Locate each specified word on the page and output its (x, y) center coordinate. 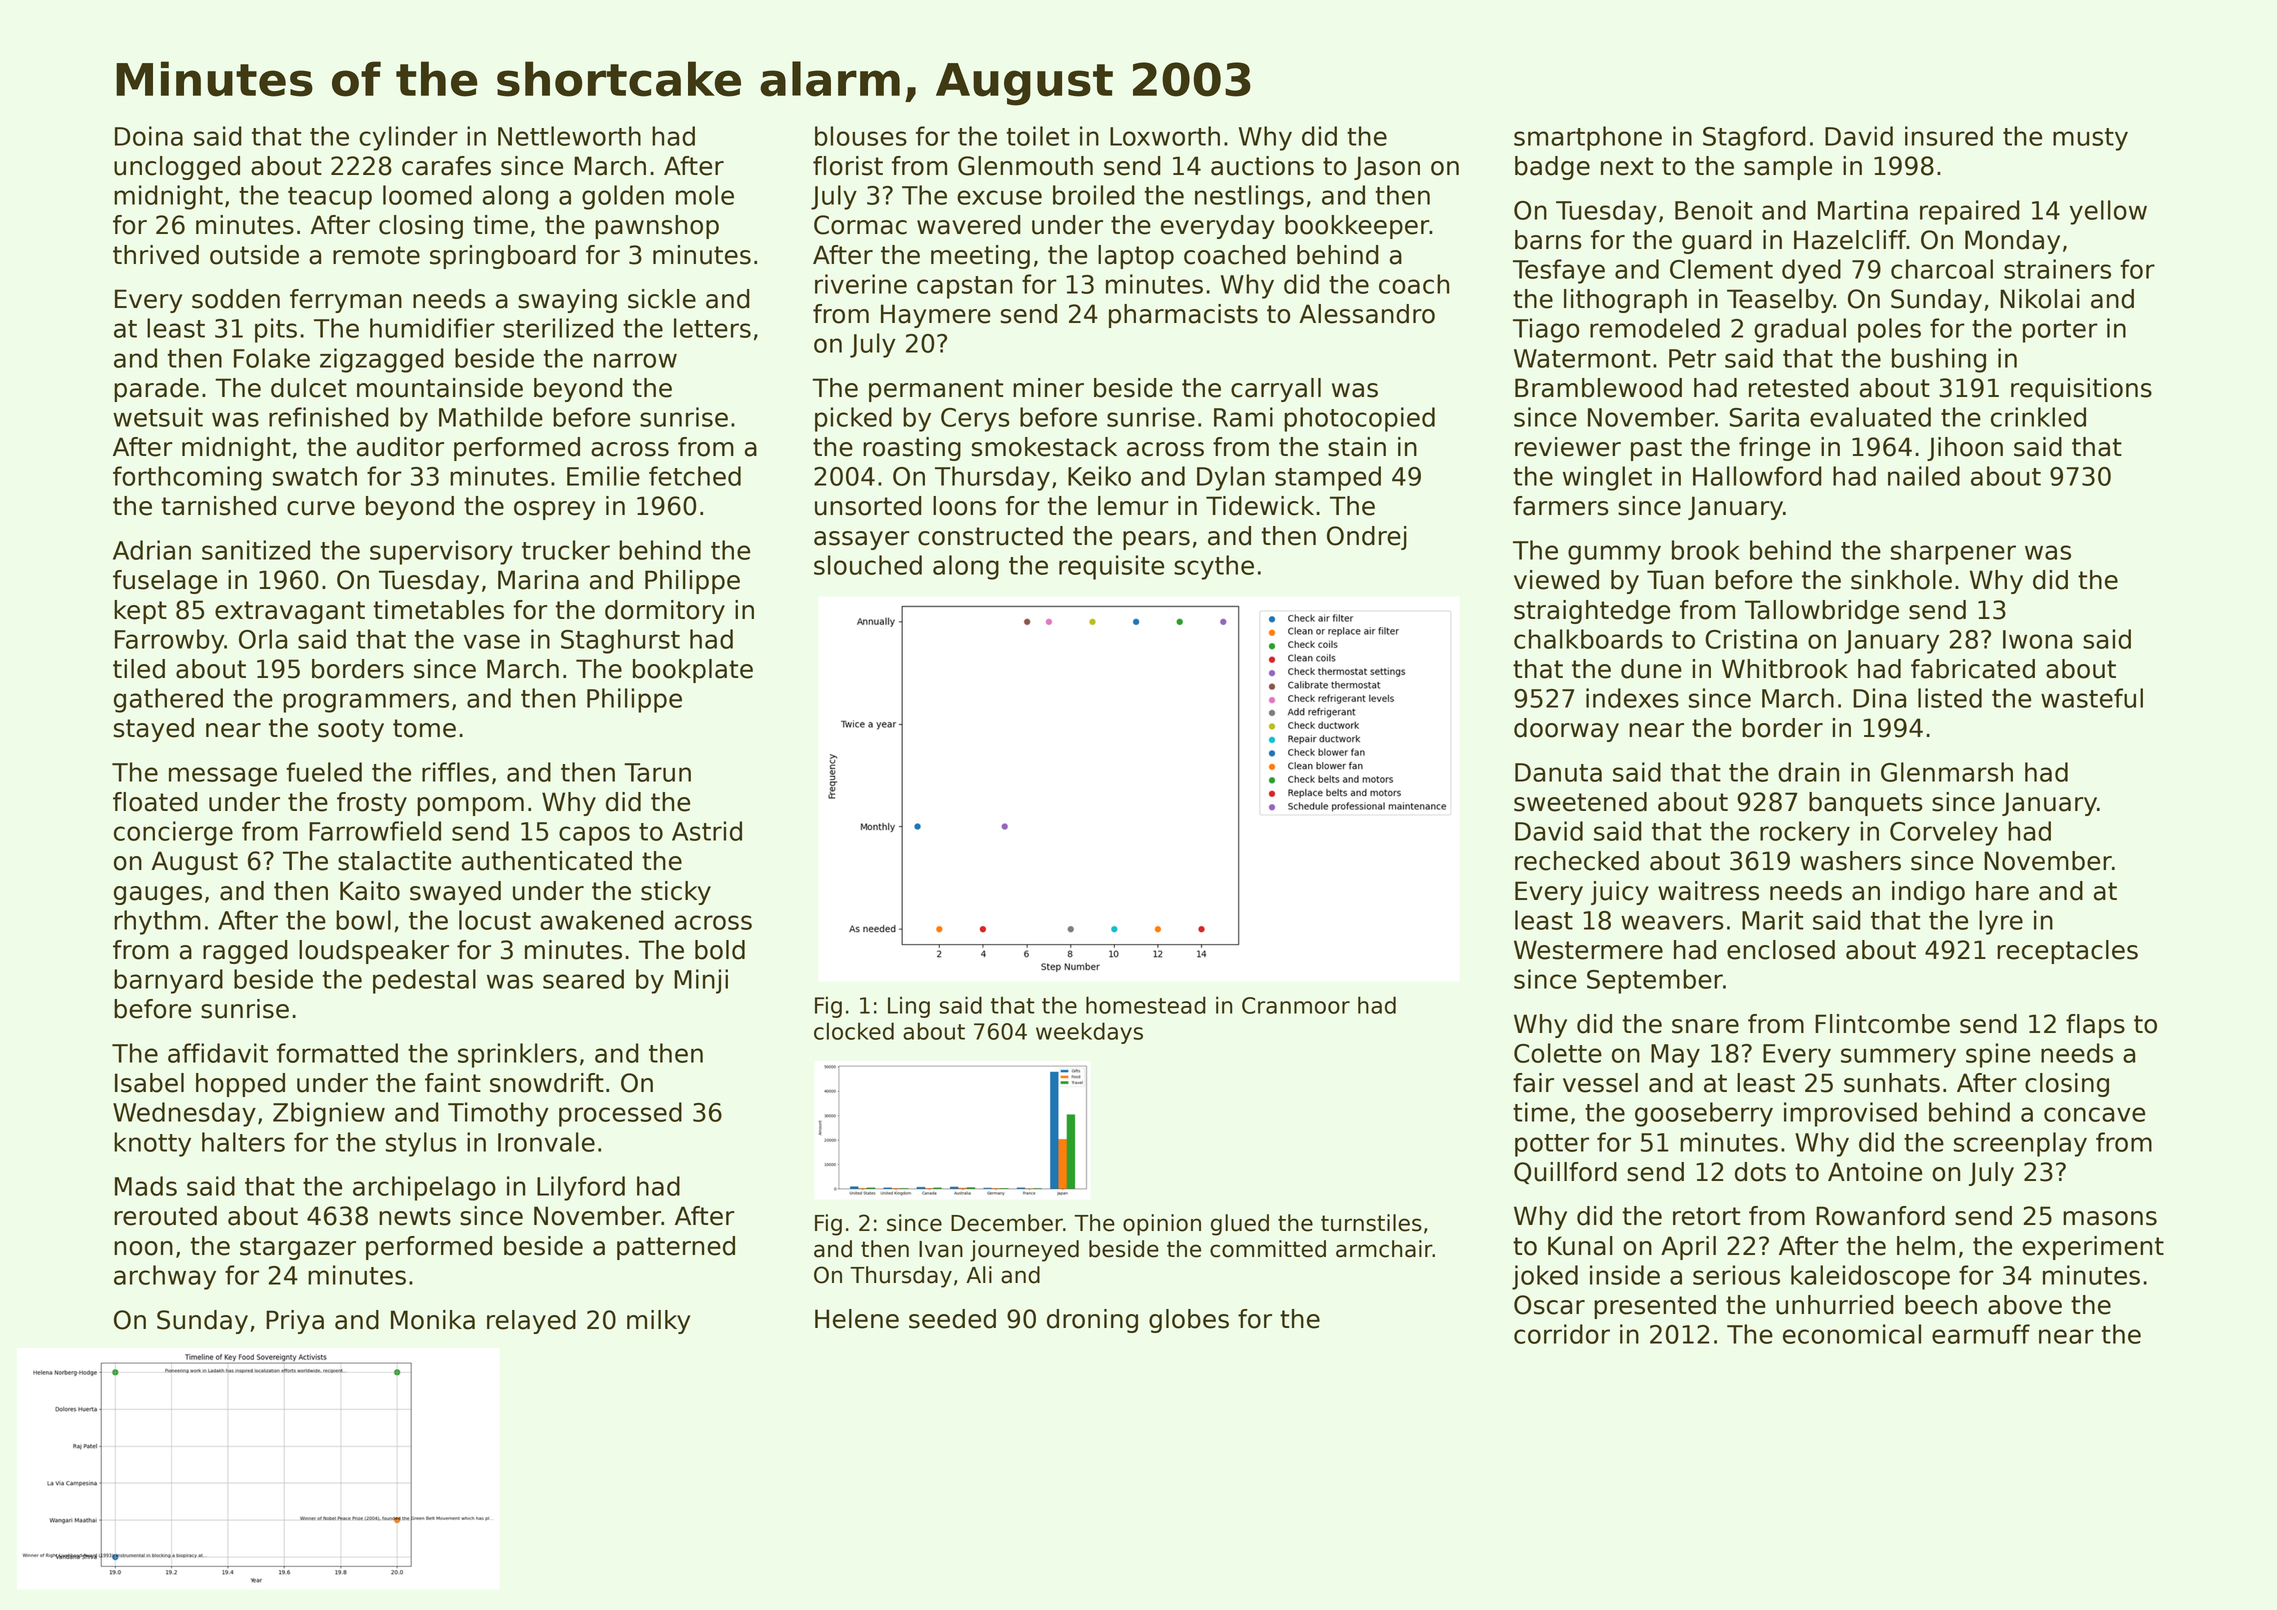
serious (1736, 1275)
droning (1092, 1321)
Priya (295, 1322)
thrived (156, 255)
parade (156, 390)
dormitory (665, 612)
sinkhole (1901, 580)
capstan (964, 287)
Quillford (1565, 1173)
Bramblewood (1598, 388)
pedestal (424, 981)
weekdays (1089, 1033)
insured (1949, 136)
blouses (861, 136)
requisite (1111, 567)
